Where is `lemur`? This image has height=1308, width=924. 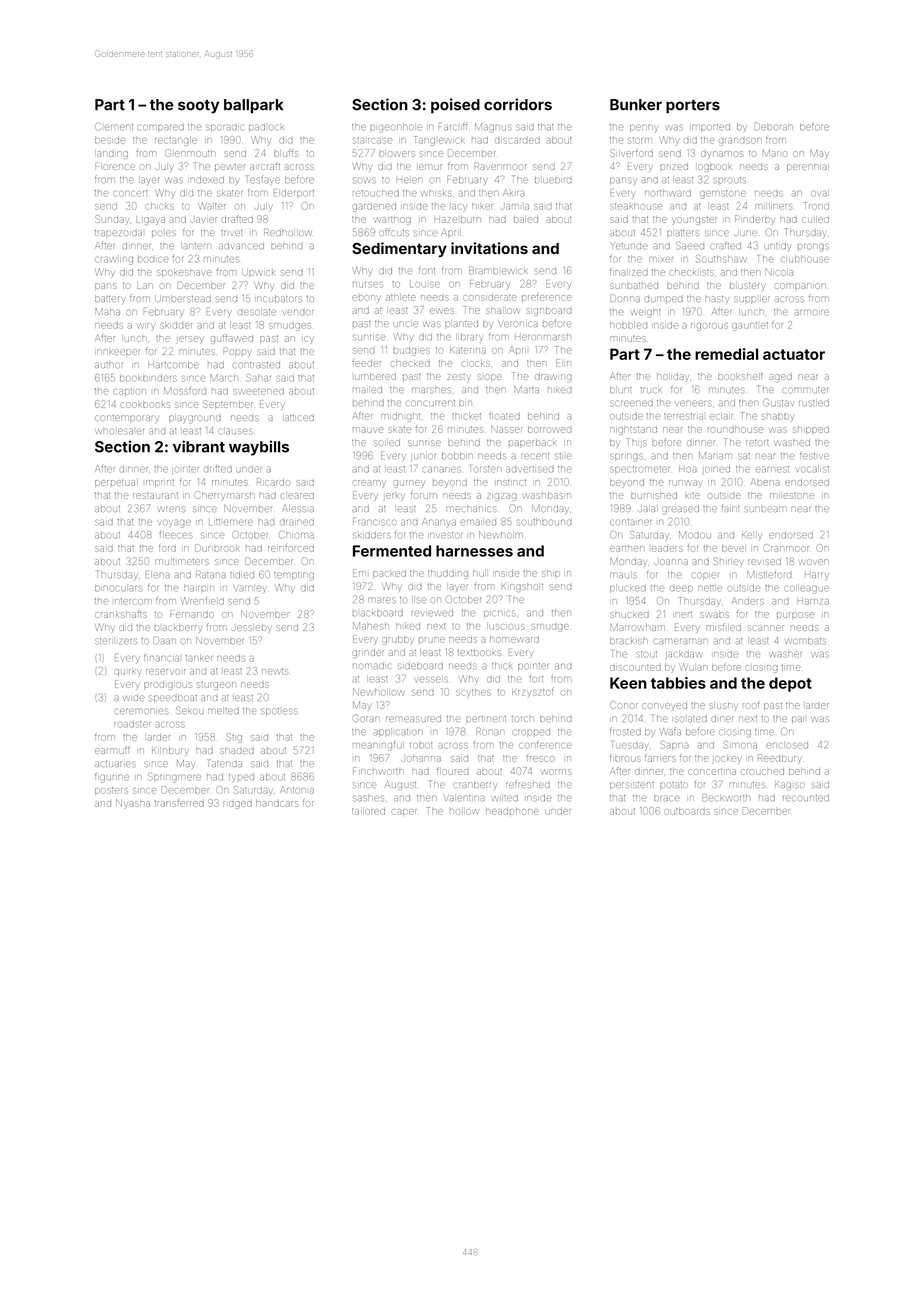 lemur is located at coordinates (430, 167).
